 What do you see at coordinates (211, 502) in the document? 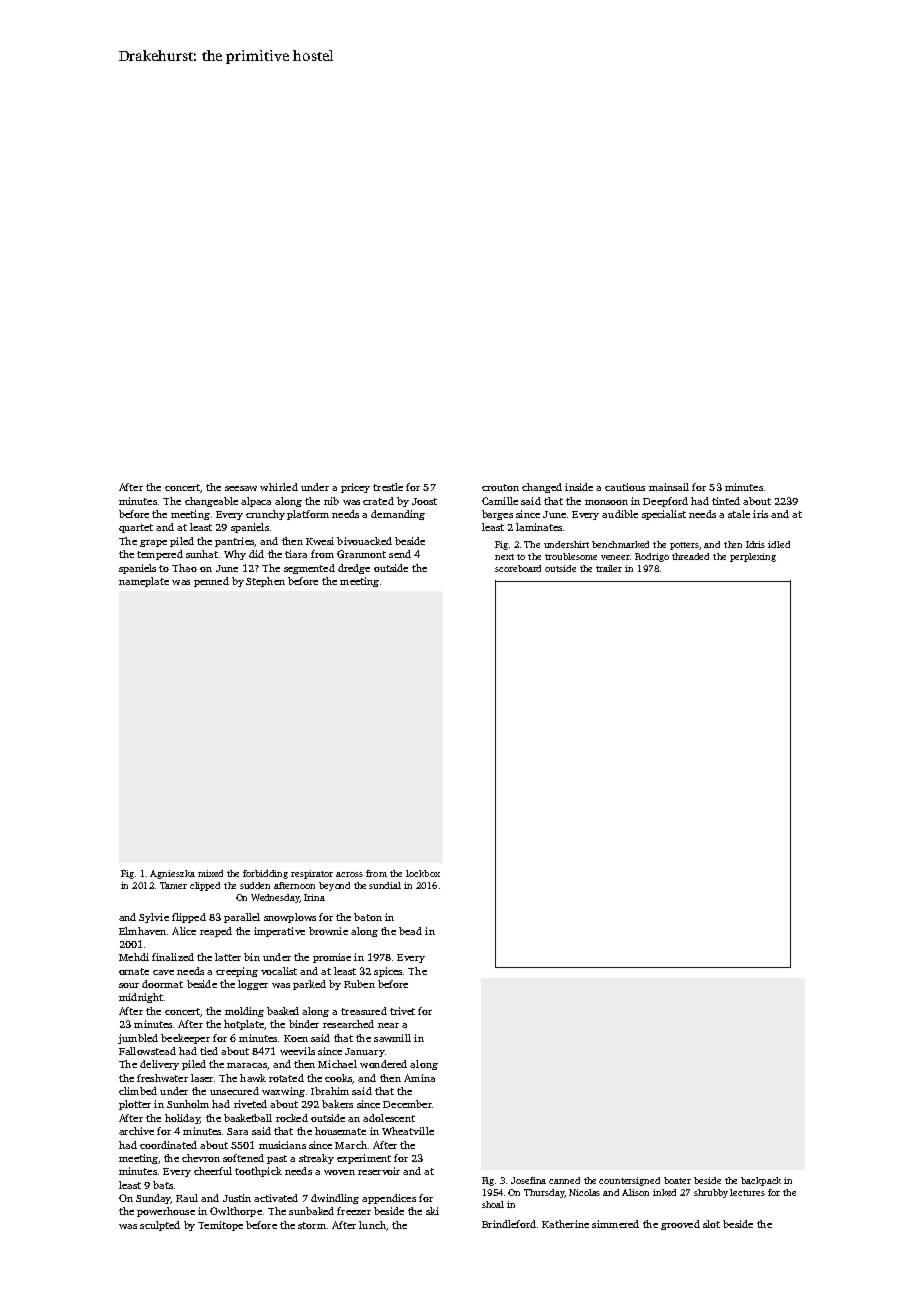
I see `changeable` at bounding box center [211, 502].
